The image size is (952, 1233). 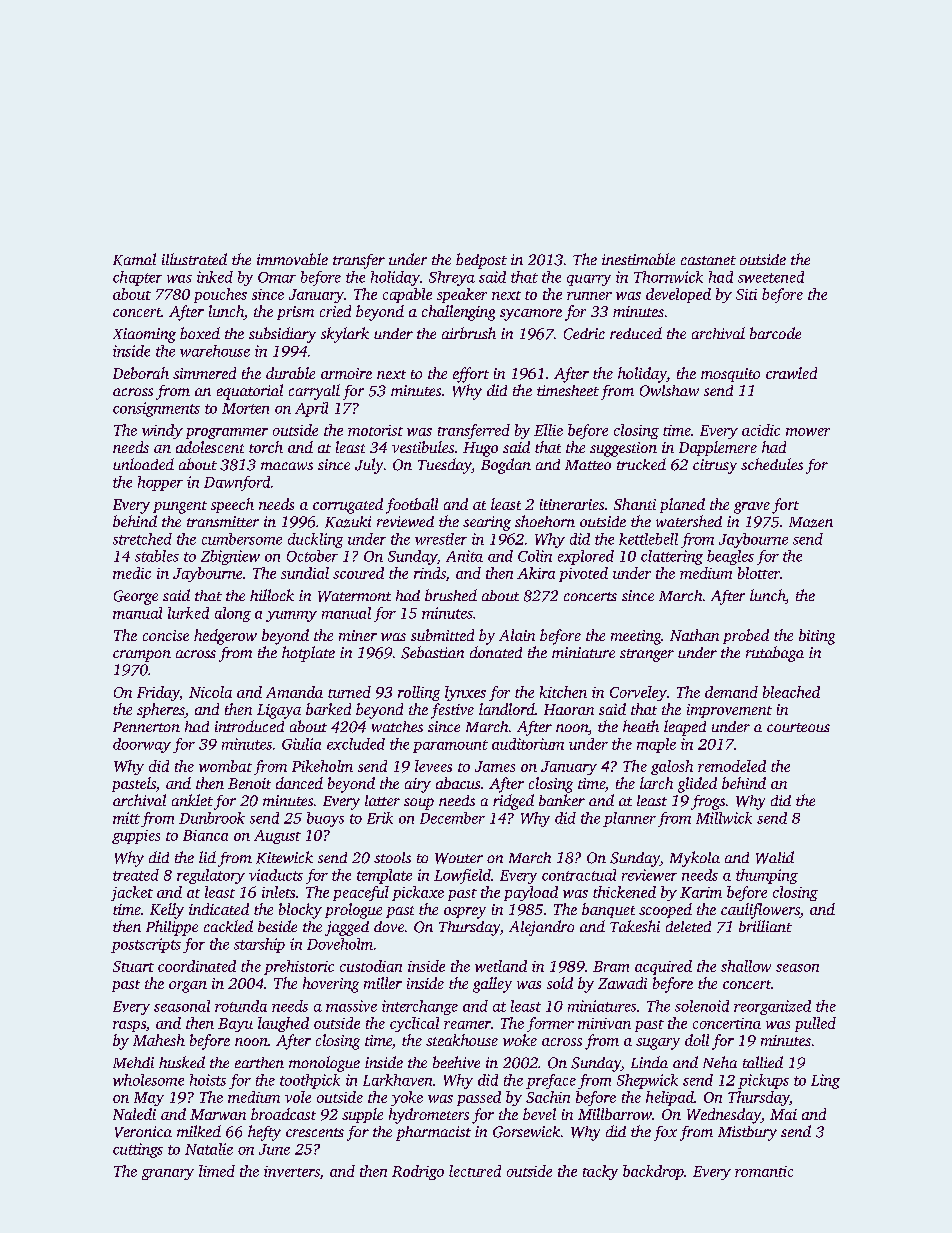 I want to click on contractual, so click(x=579, y=875).
